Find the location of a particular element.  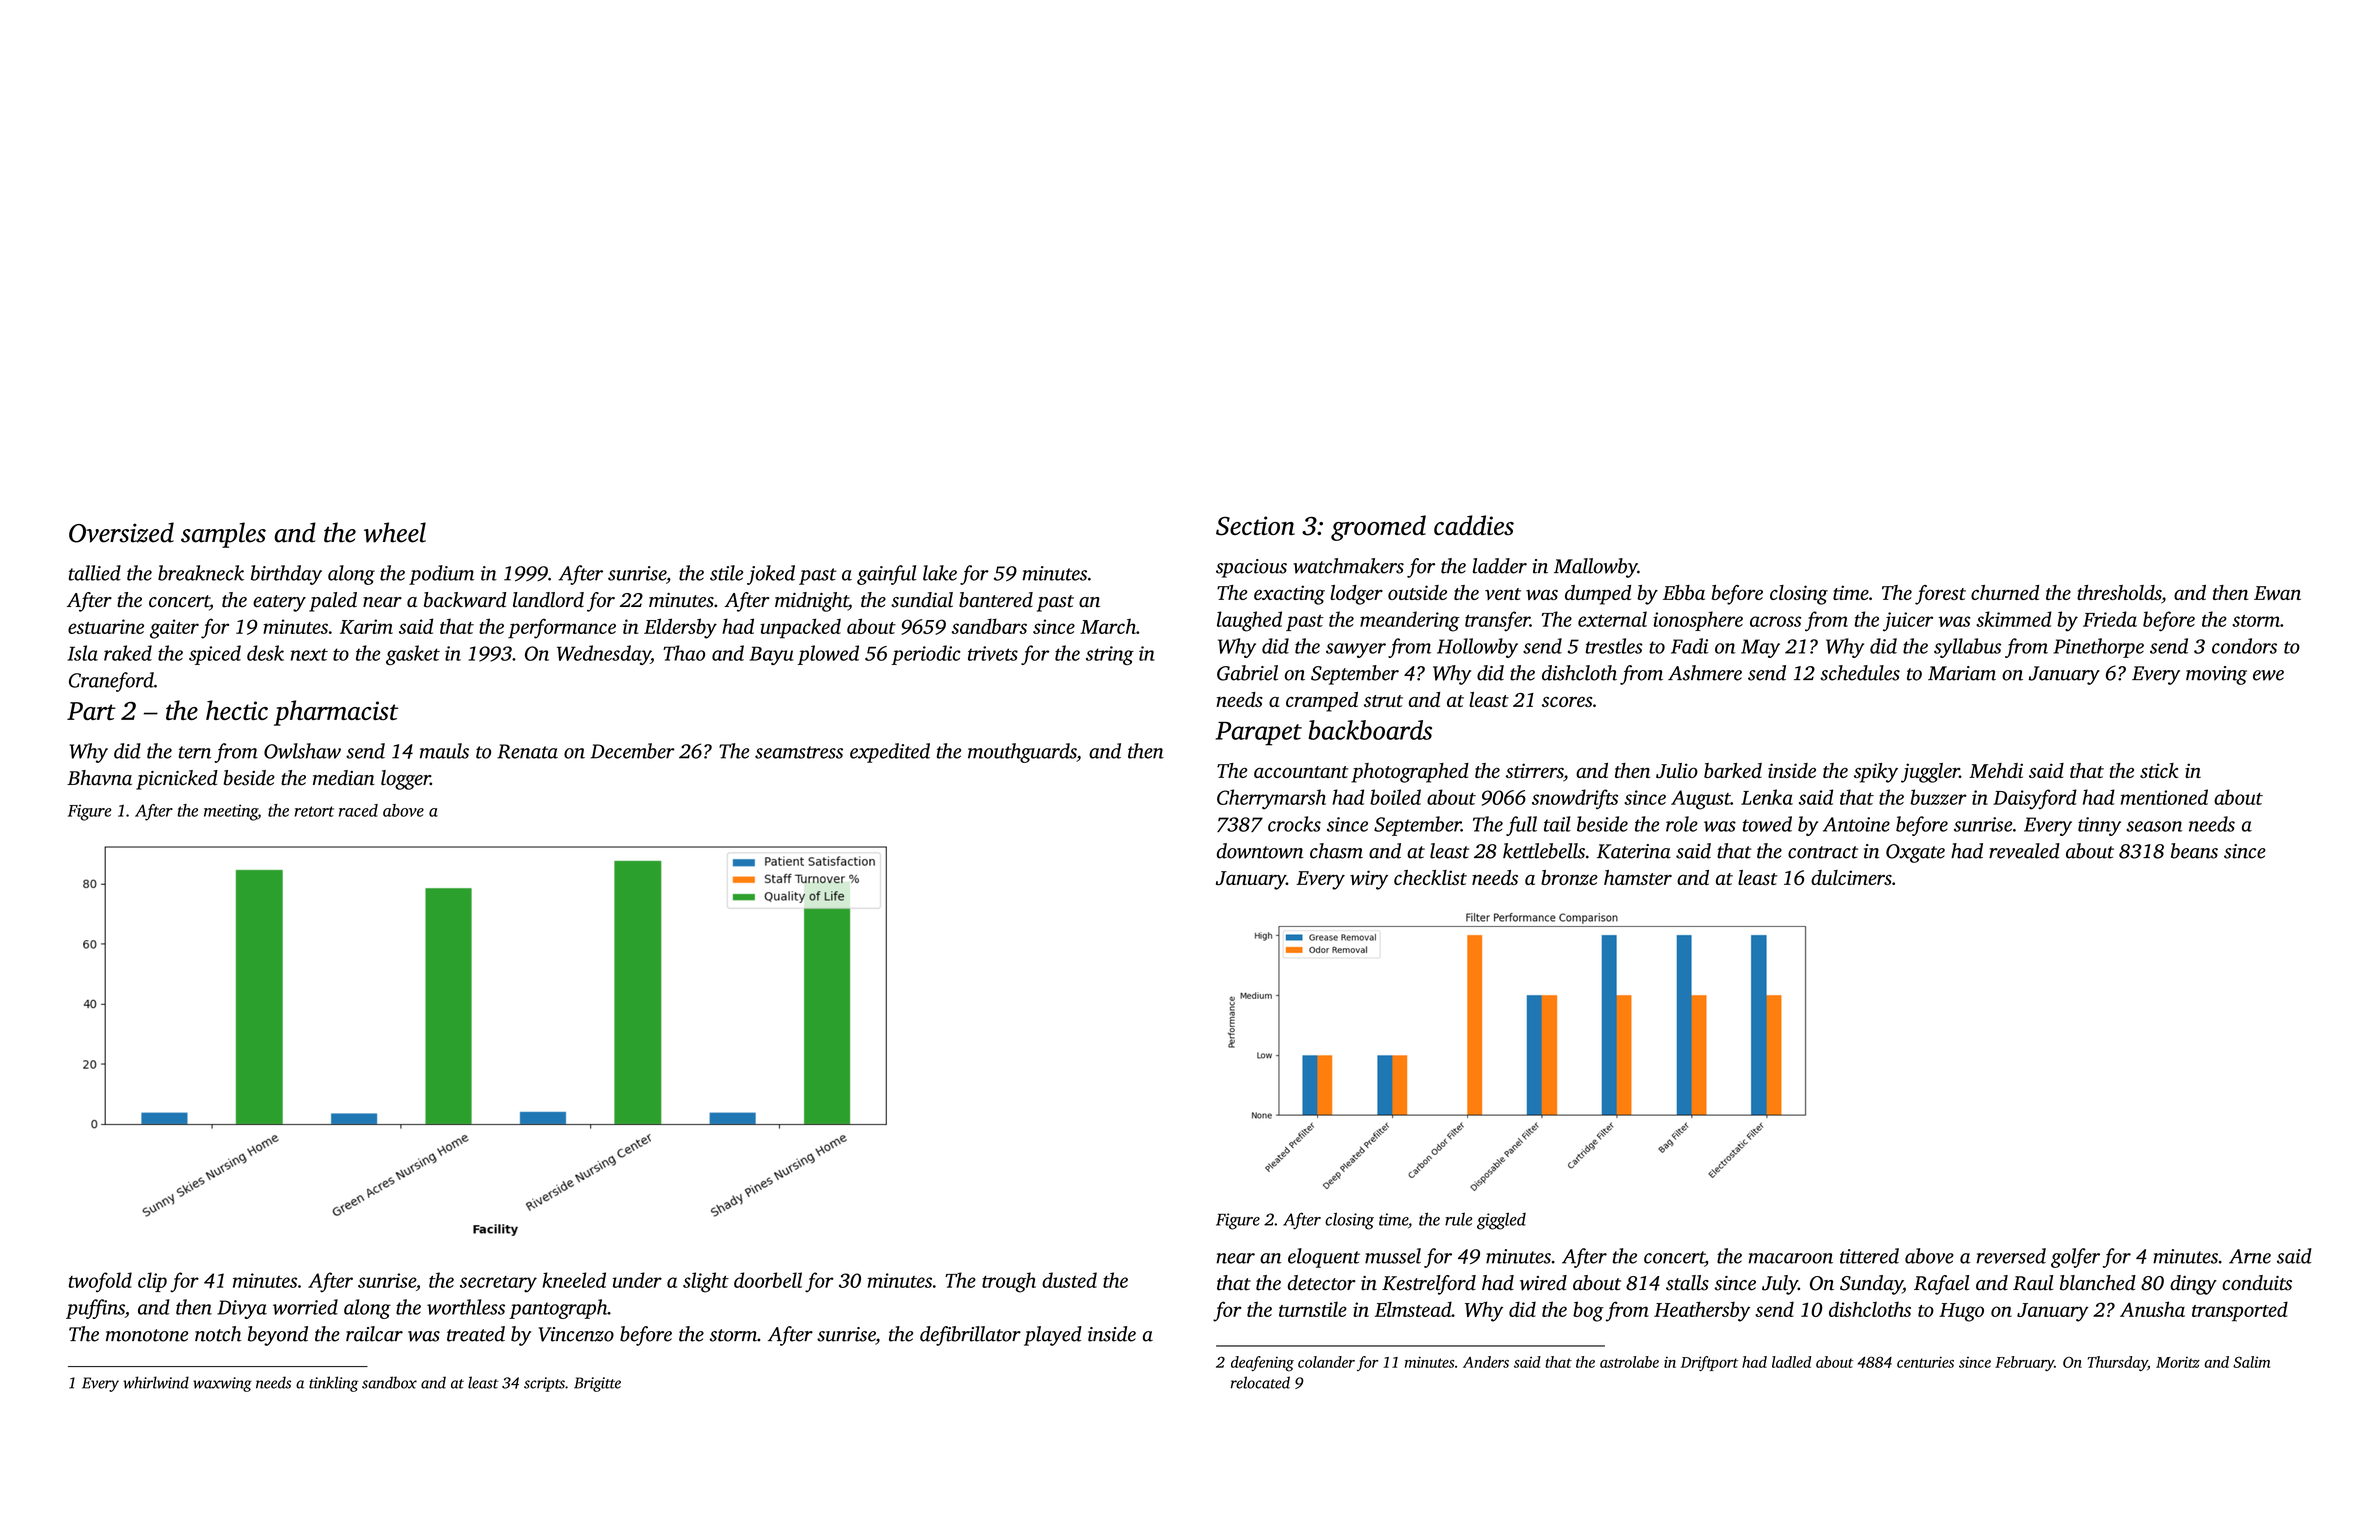

crocks is located at coordinates (1294, 824).
